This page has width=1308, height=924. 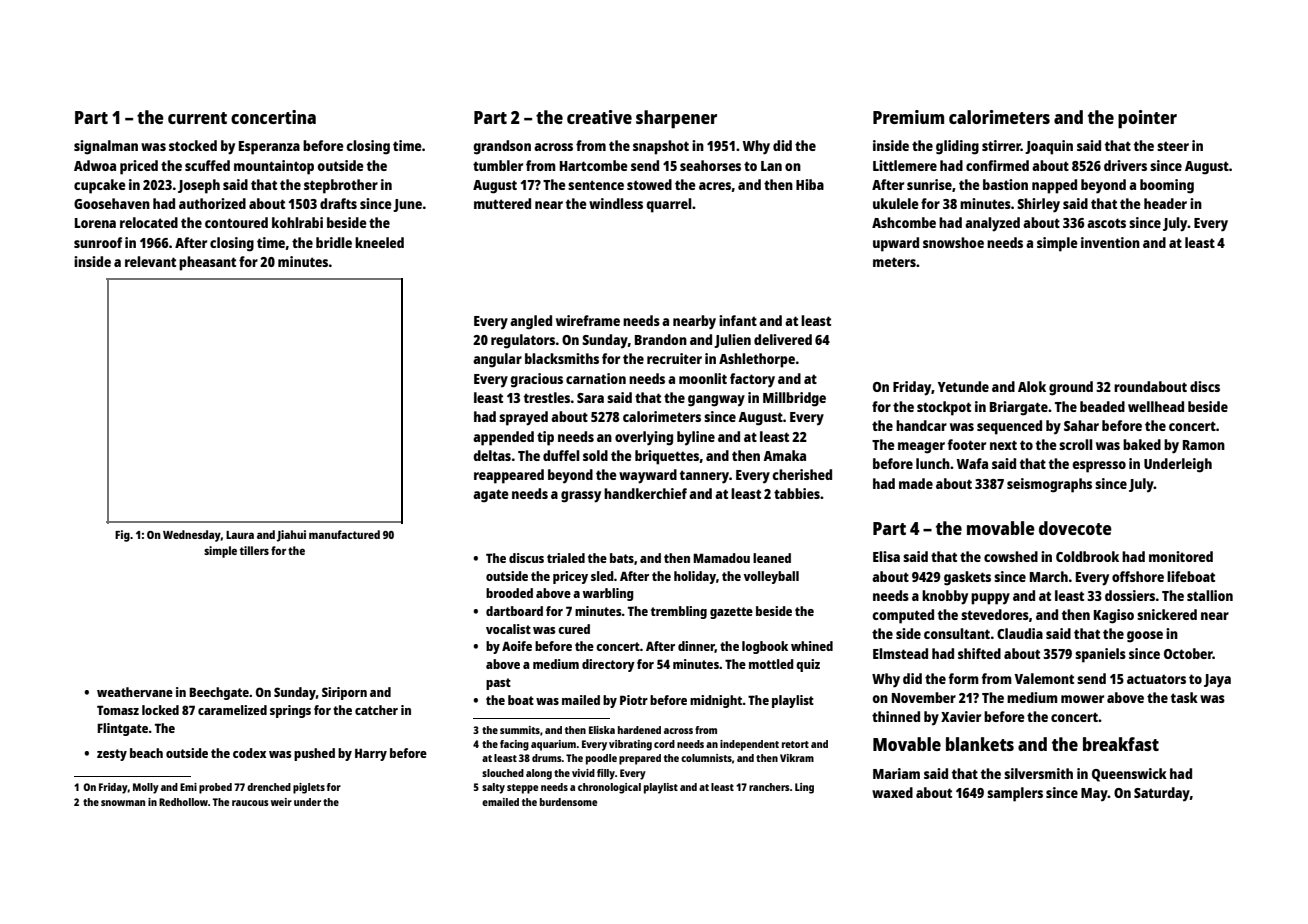 I want to click on current, so click(x=197, y=118).
